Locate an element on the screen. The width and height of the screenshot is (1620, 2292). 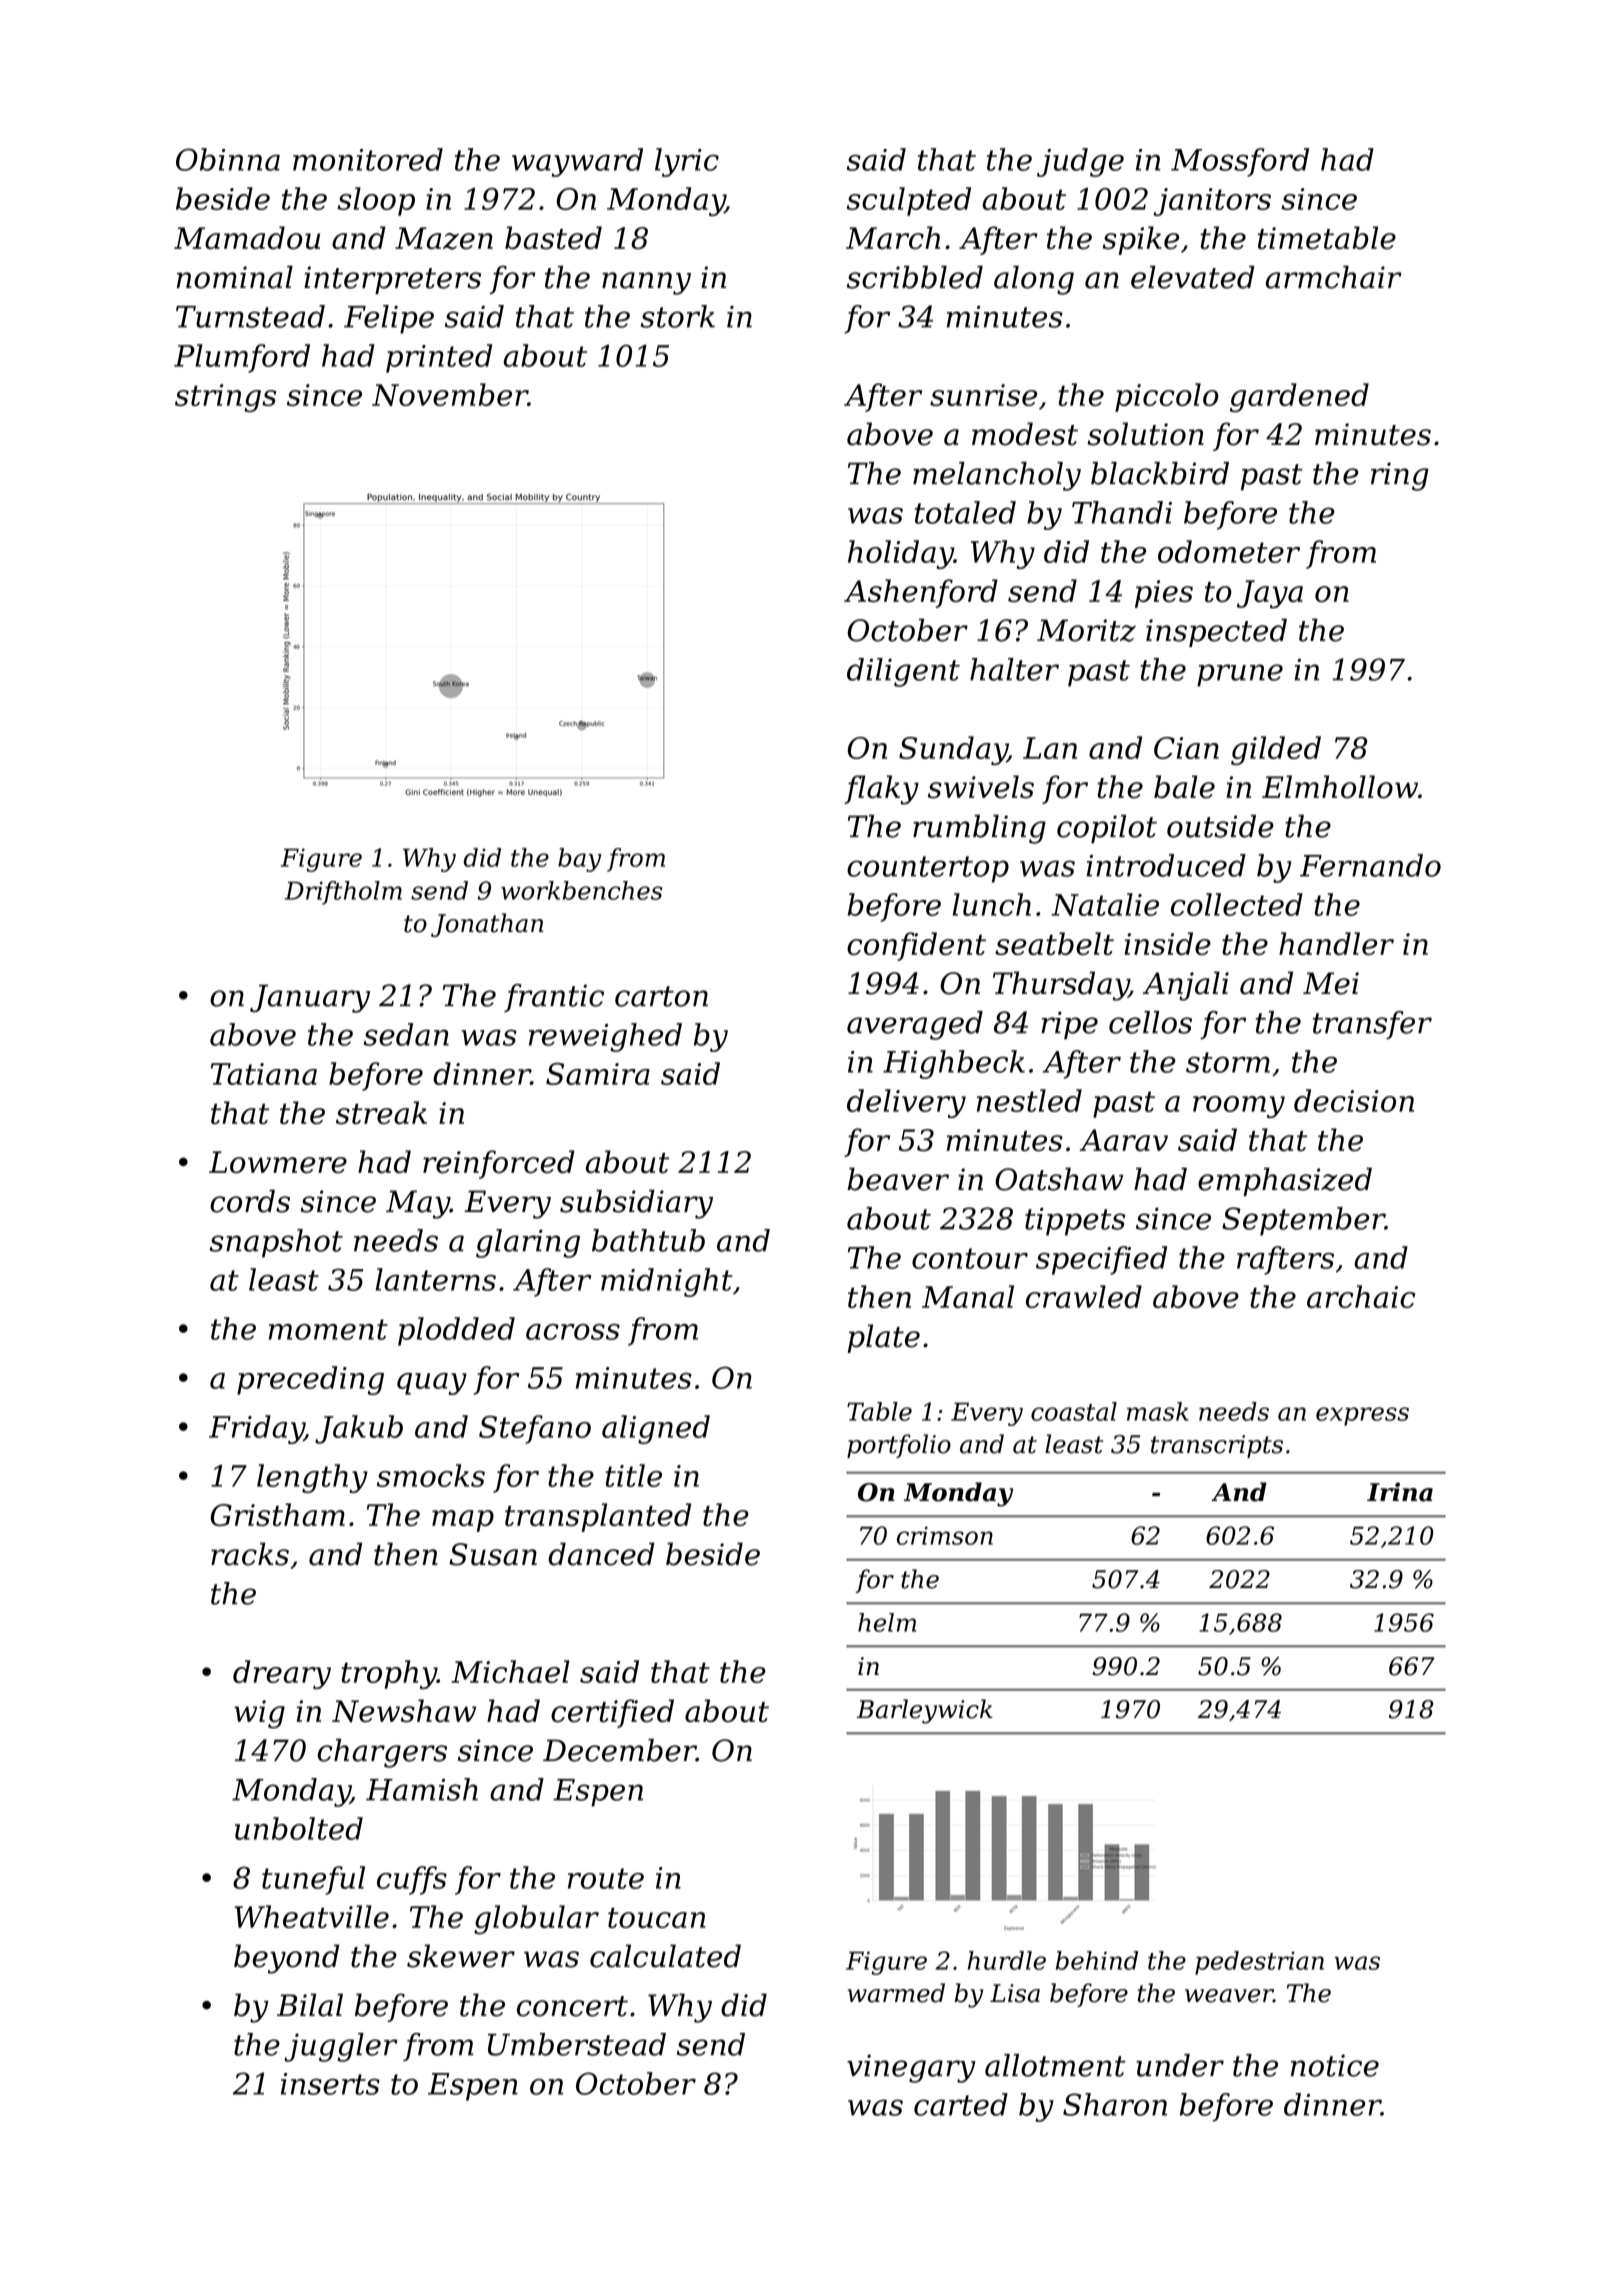
contour is located at coordinates (970, 1258).
